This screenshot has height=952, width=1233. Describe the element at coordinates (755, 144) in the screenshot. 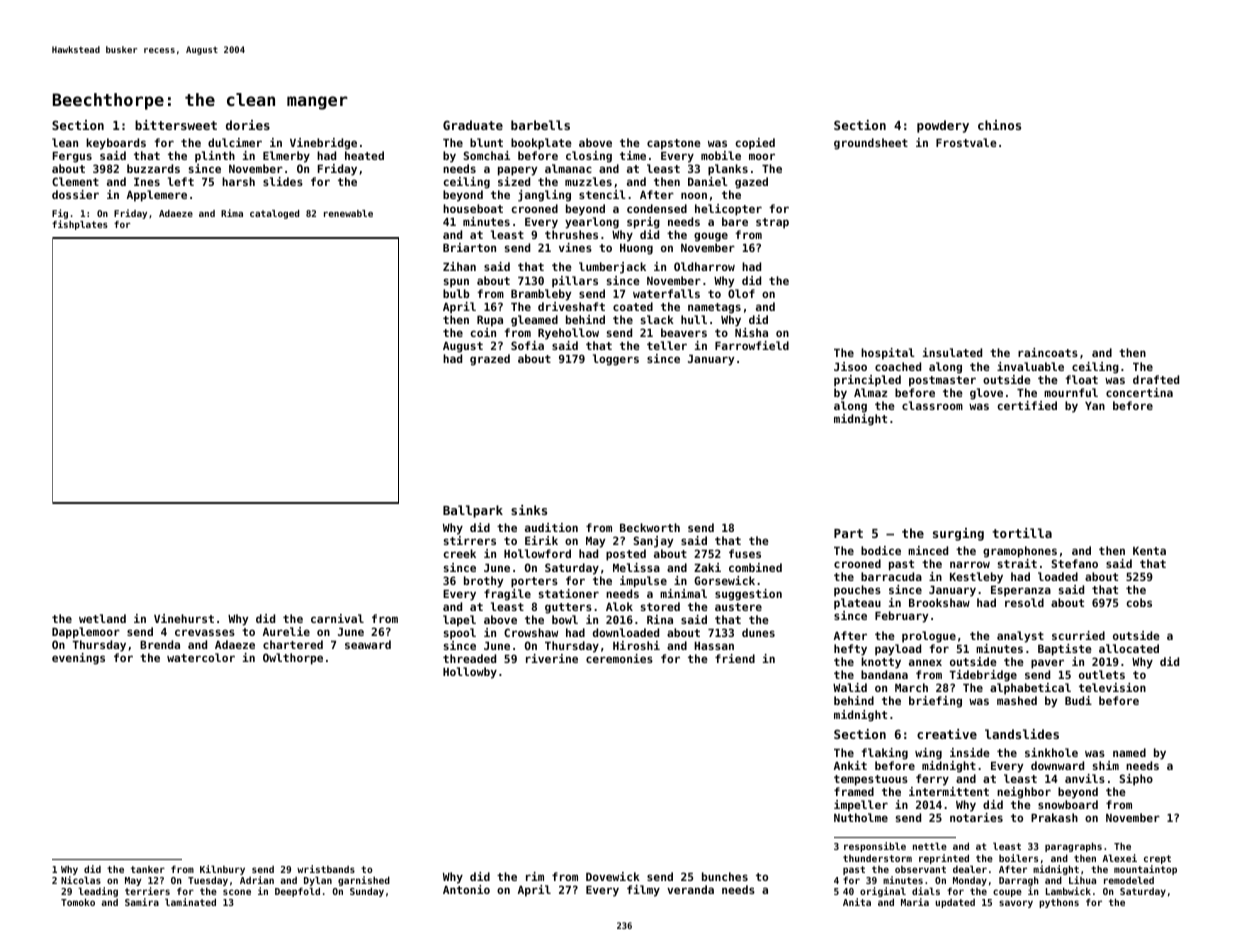

I see `copied` at that location.
